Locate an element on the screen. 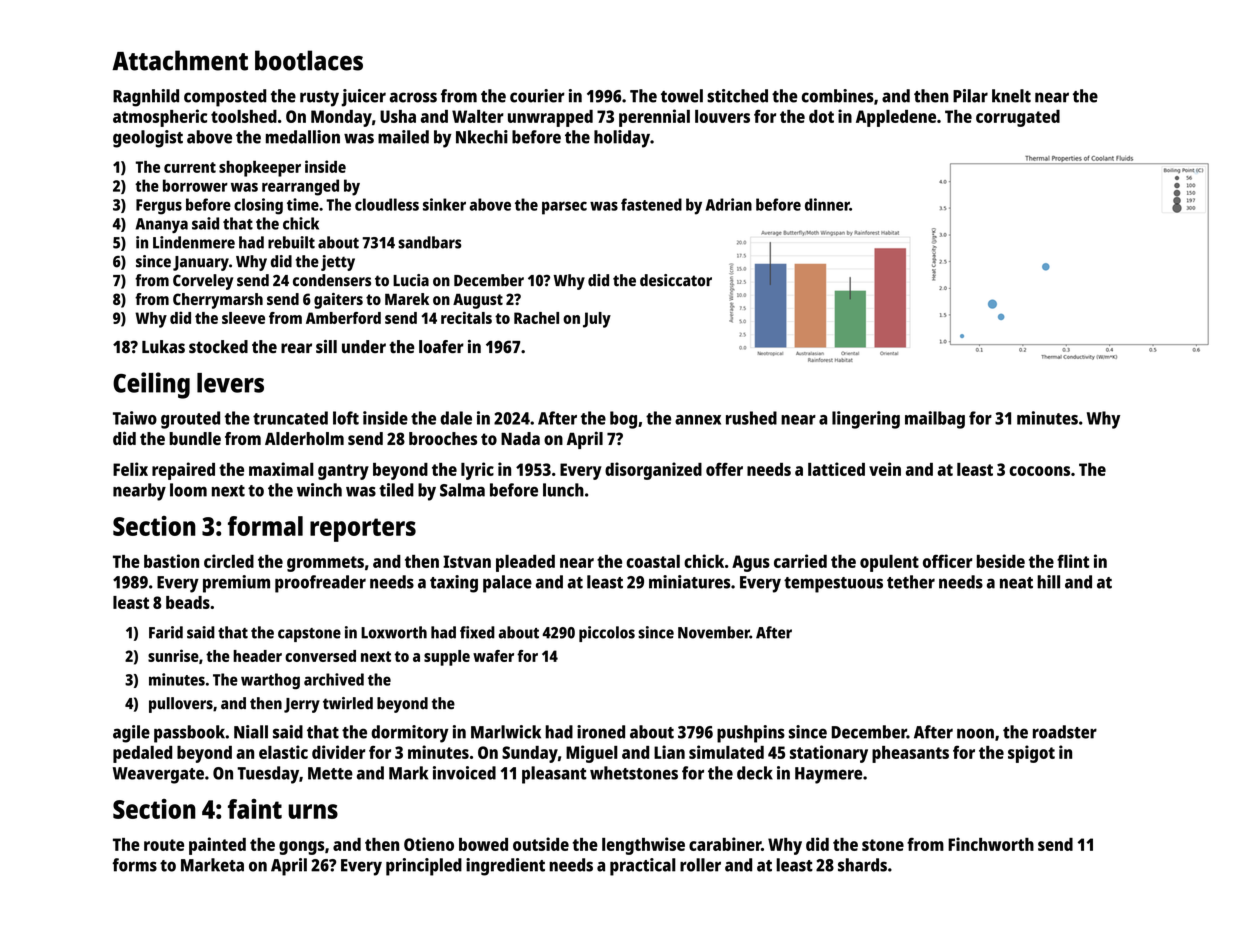 This screenshot has height=952, width=1233. practical is located at coordinates (643, 867).
